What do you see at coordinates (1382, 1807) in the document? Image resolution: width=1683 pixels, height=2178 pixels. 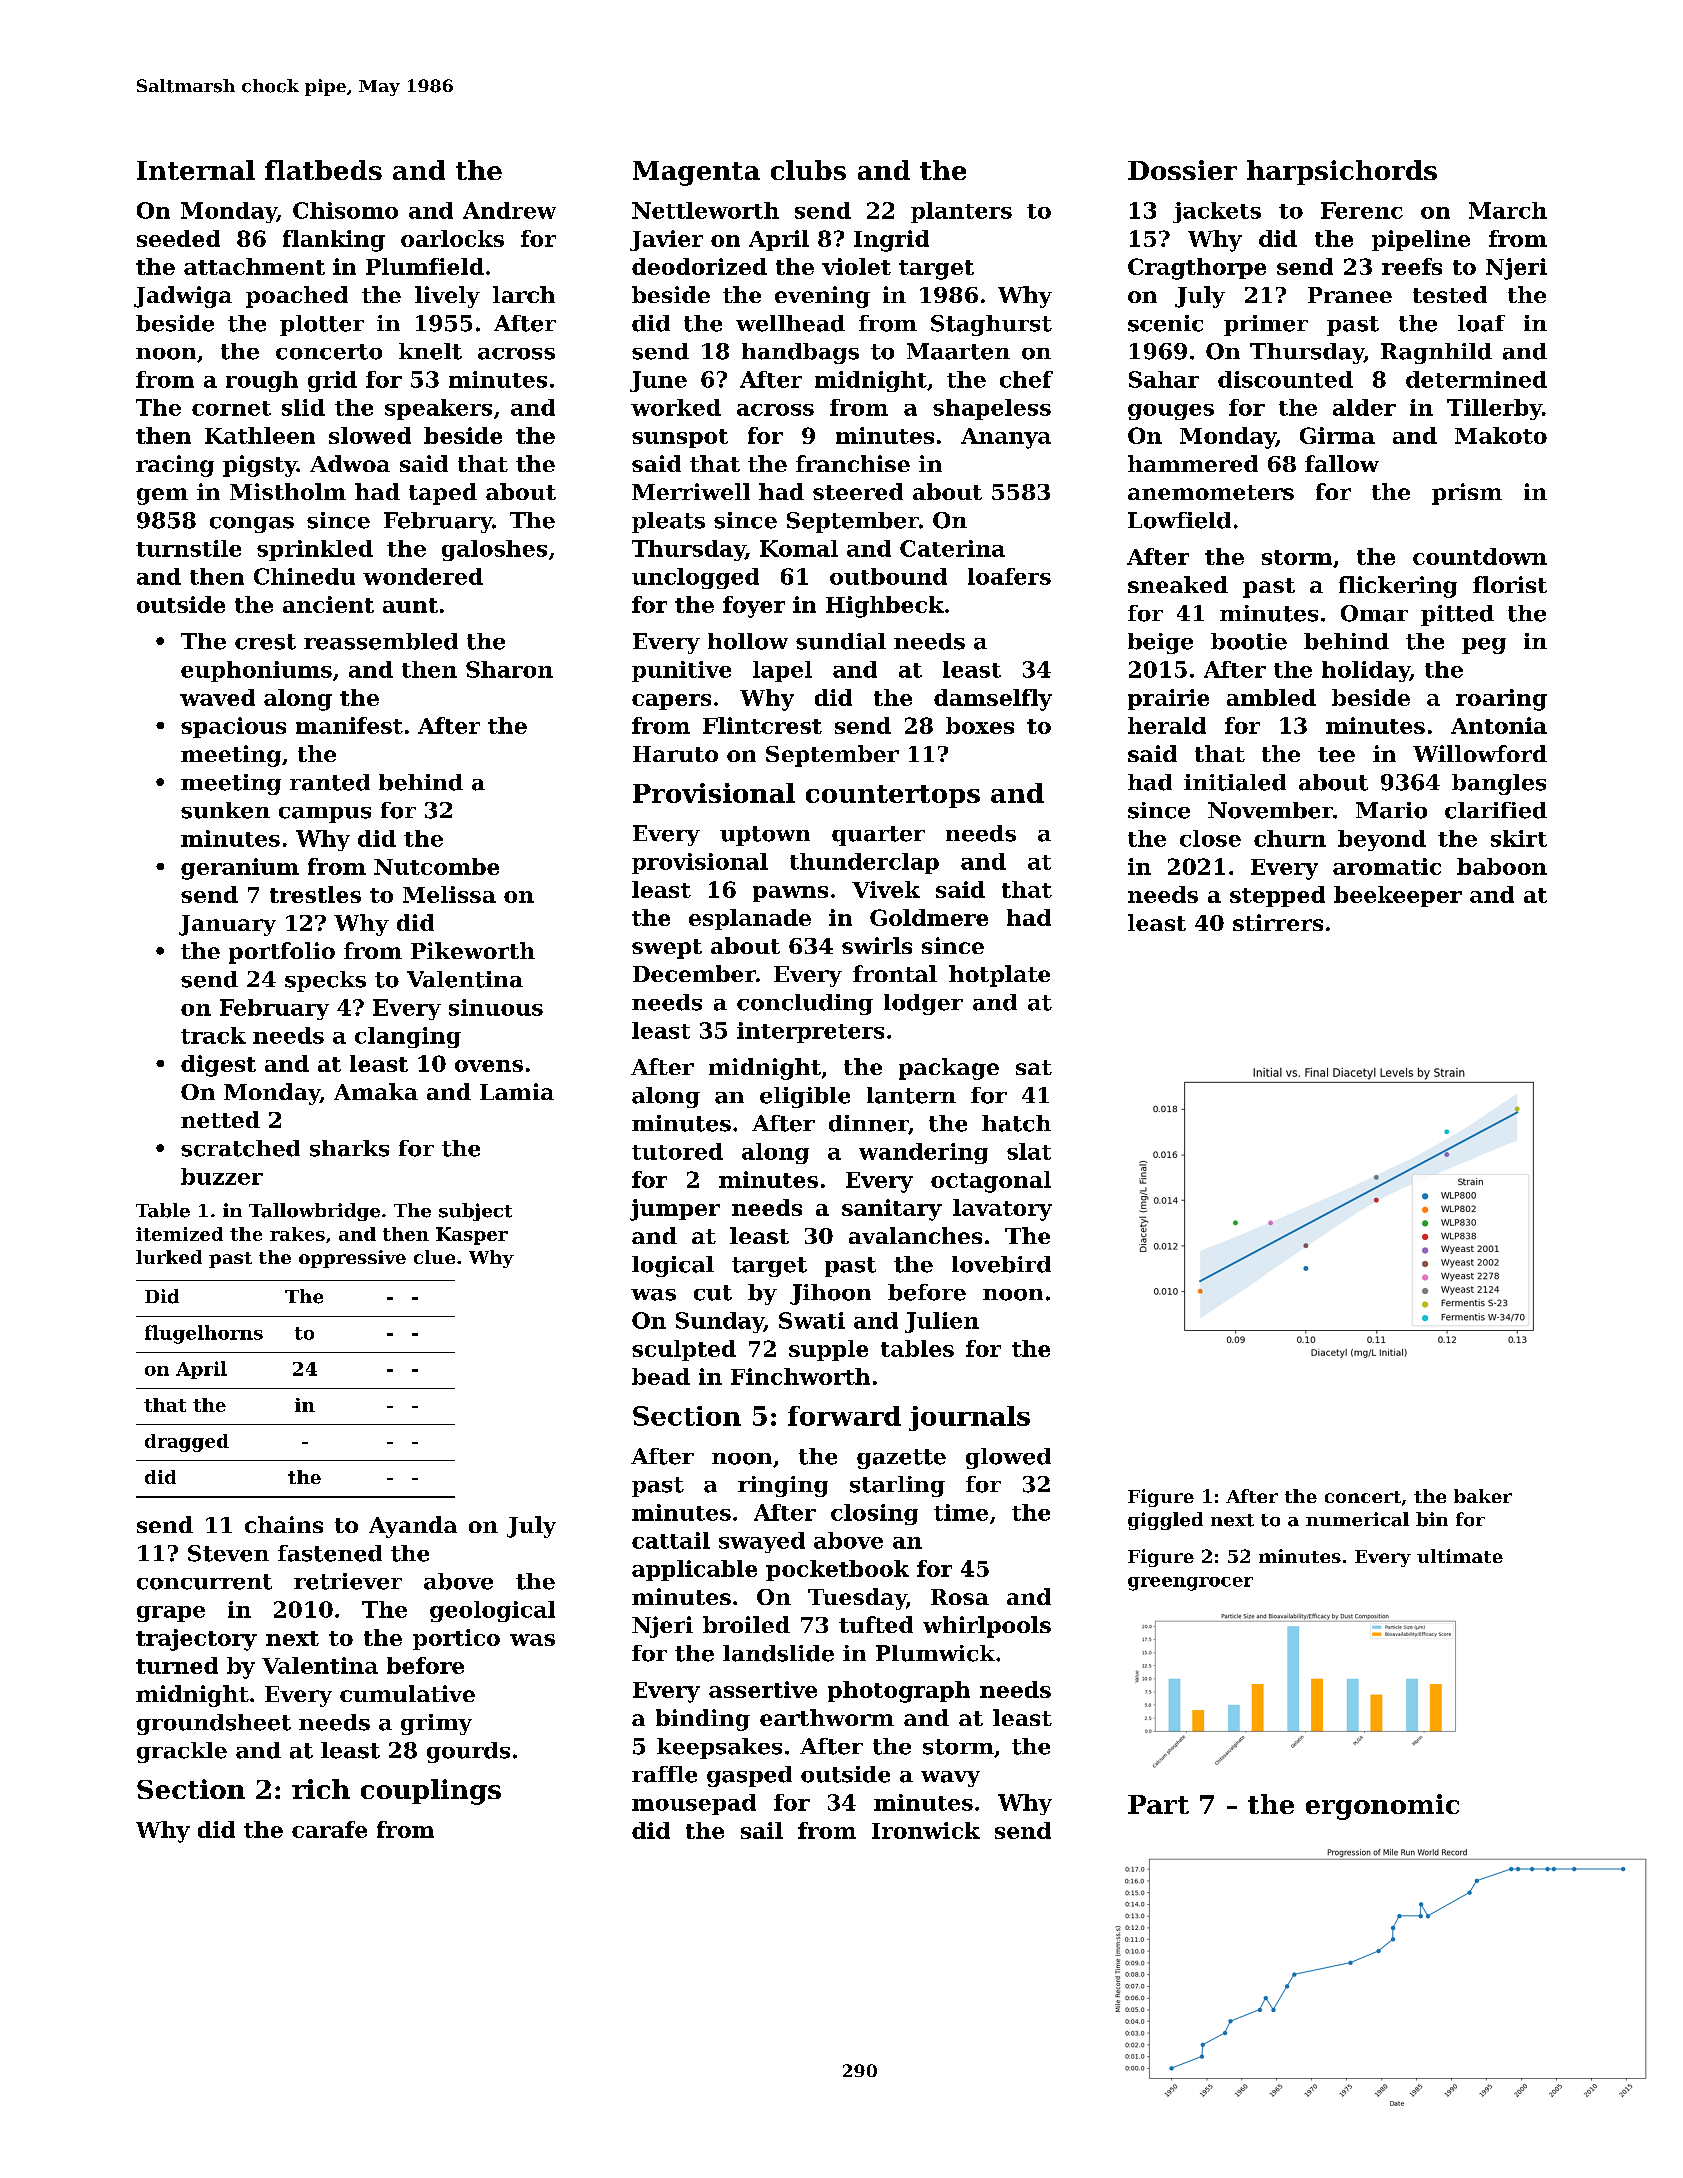 I see `ergonomic` at bounding box center [1382, 1807].
